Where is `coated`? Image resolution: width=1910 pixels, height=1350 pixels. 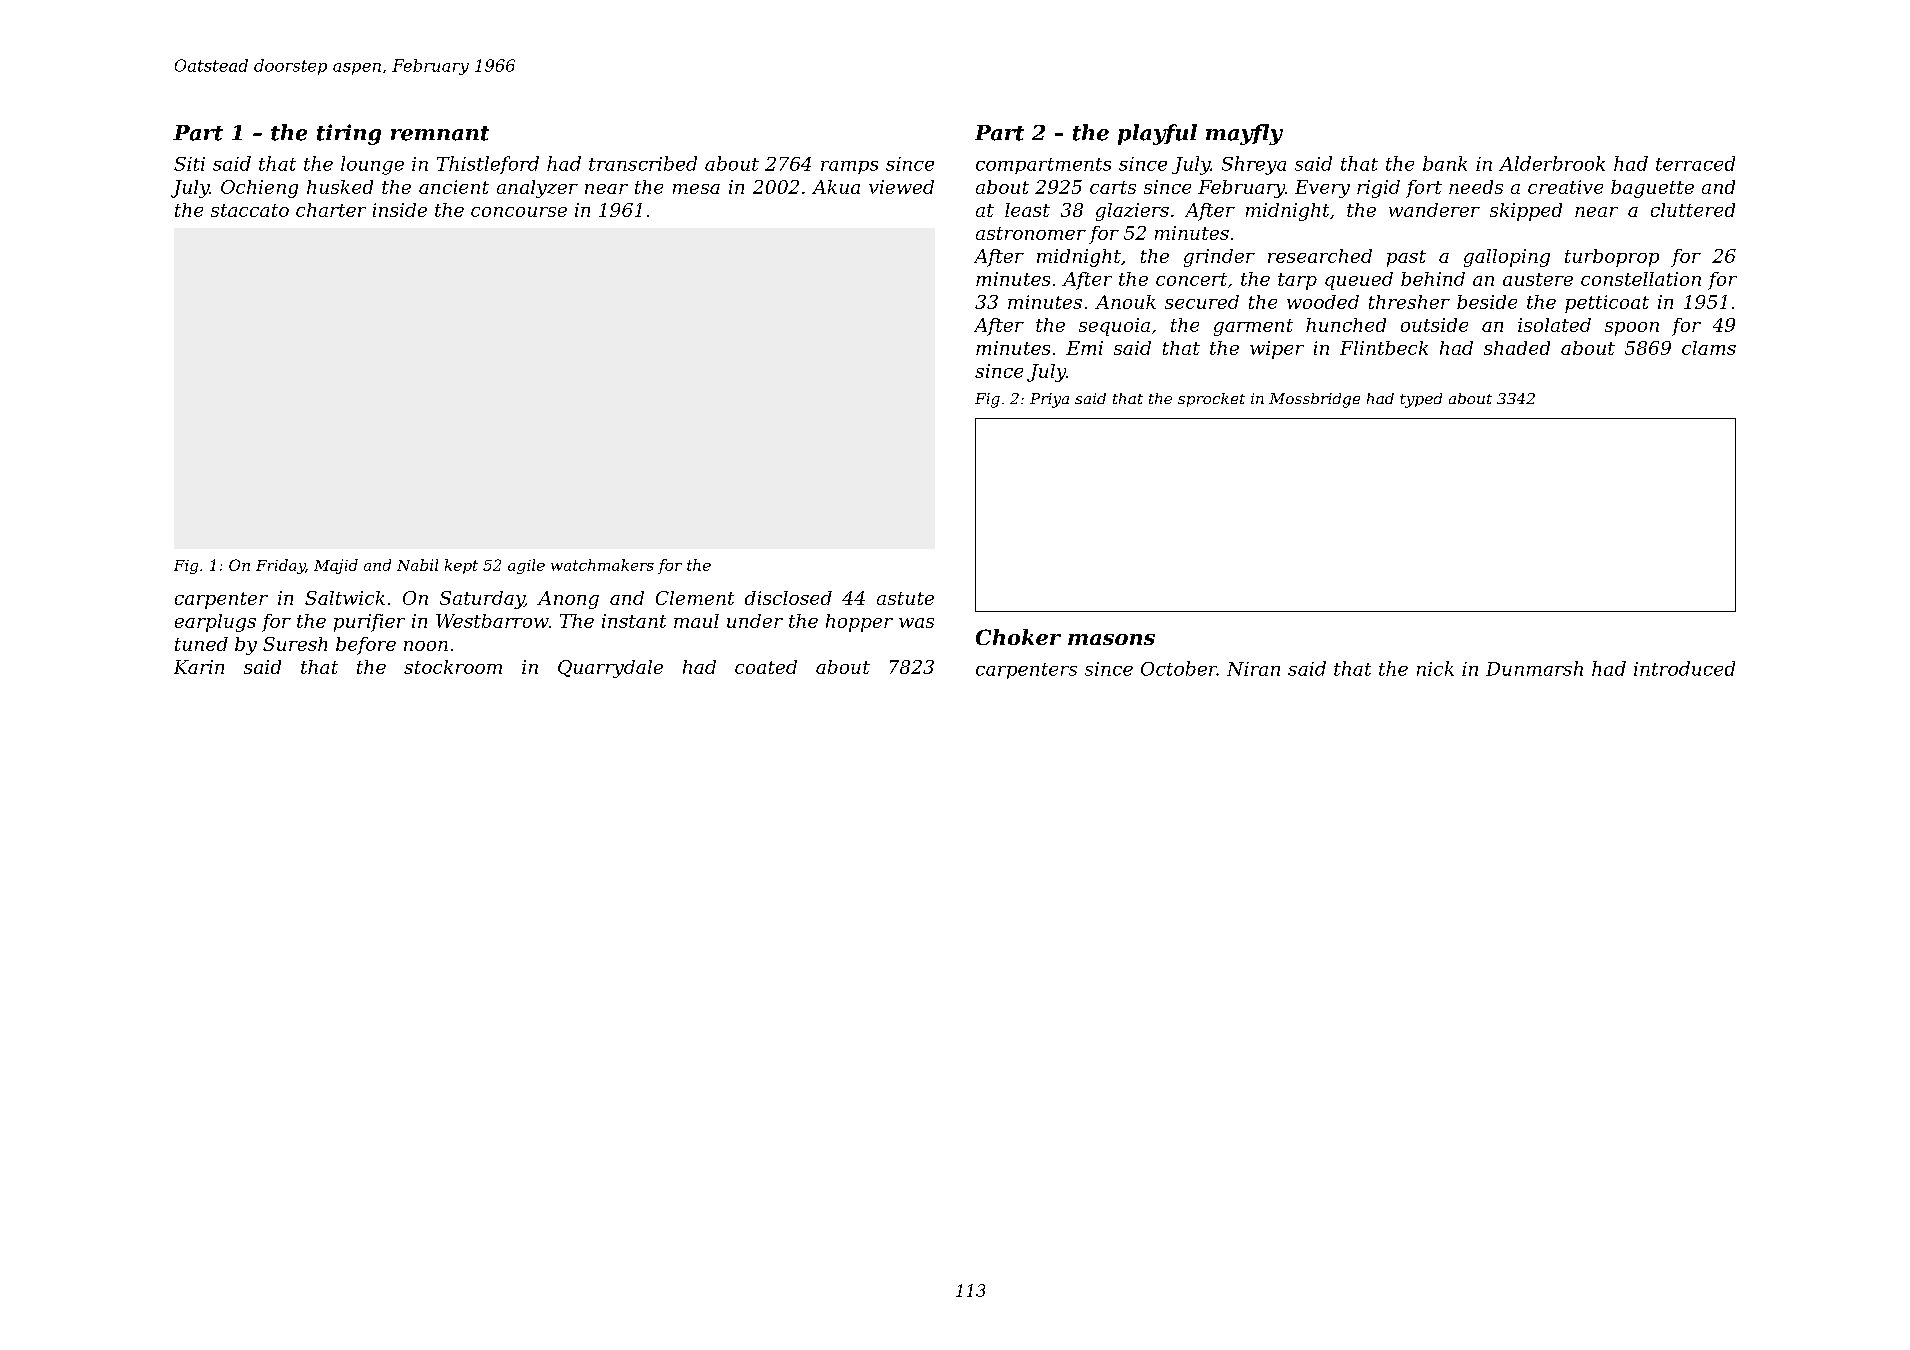
coated is located at coordinates (766, 667).
